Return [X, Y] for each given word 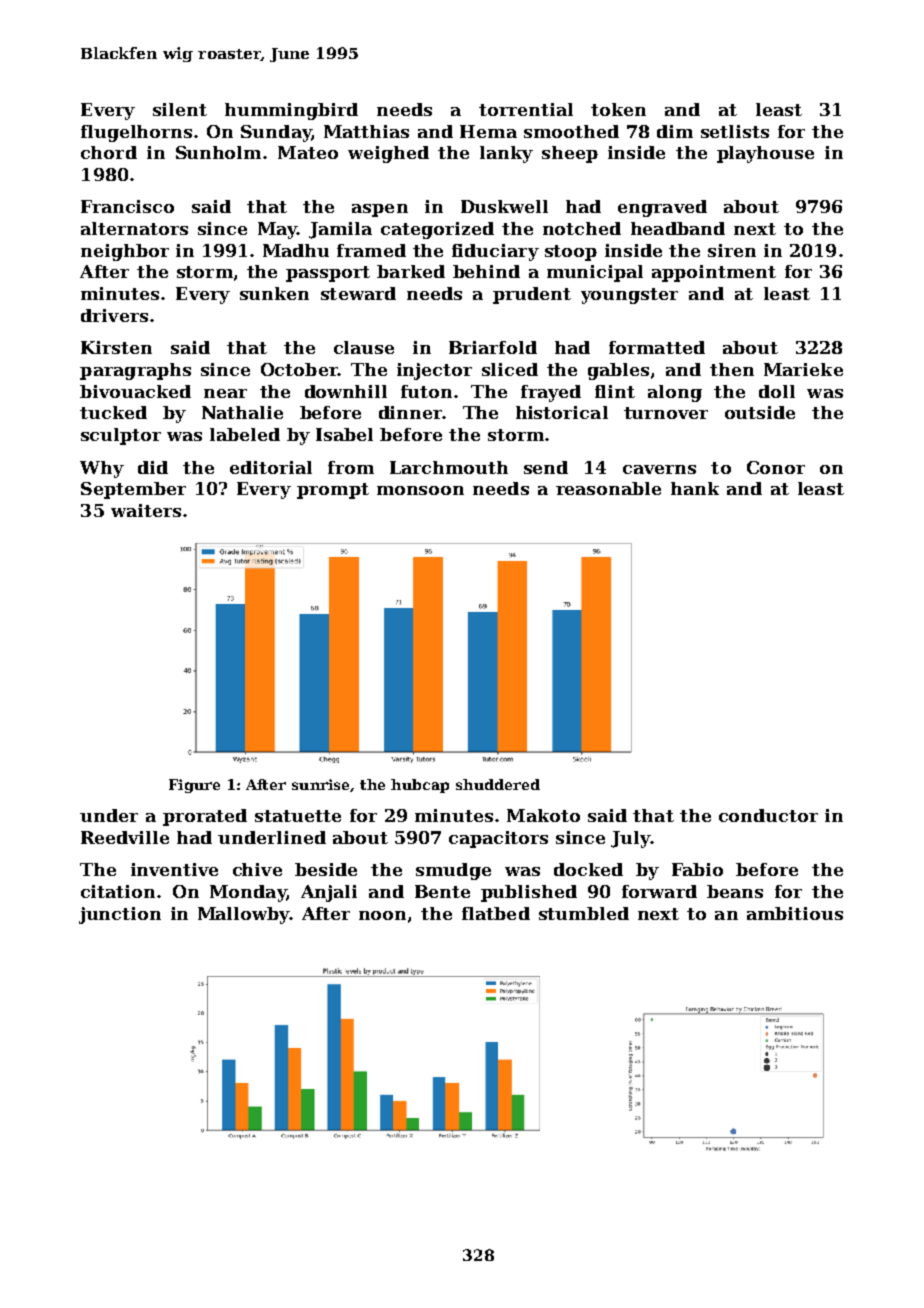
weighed [388, 154]
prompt [333, 491]
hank [695, 488]
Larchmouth [449, 467]
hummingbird [291, 111]
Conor [776, 467]
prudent [532, 295]
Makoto [543, 815]
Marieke [803, 369]
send [546, 467]
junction [120, 915]
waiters [146, 510]
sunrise [320, 784]
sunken [274, 293]
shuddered [498, 784]
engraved [662, 208]
